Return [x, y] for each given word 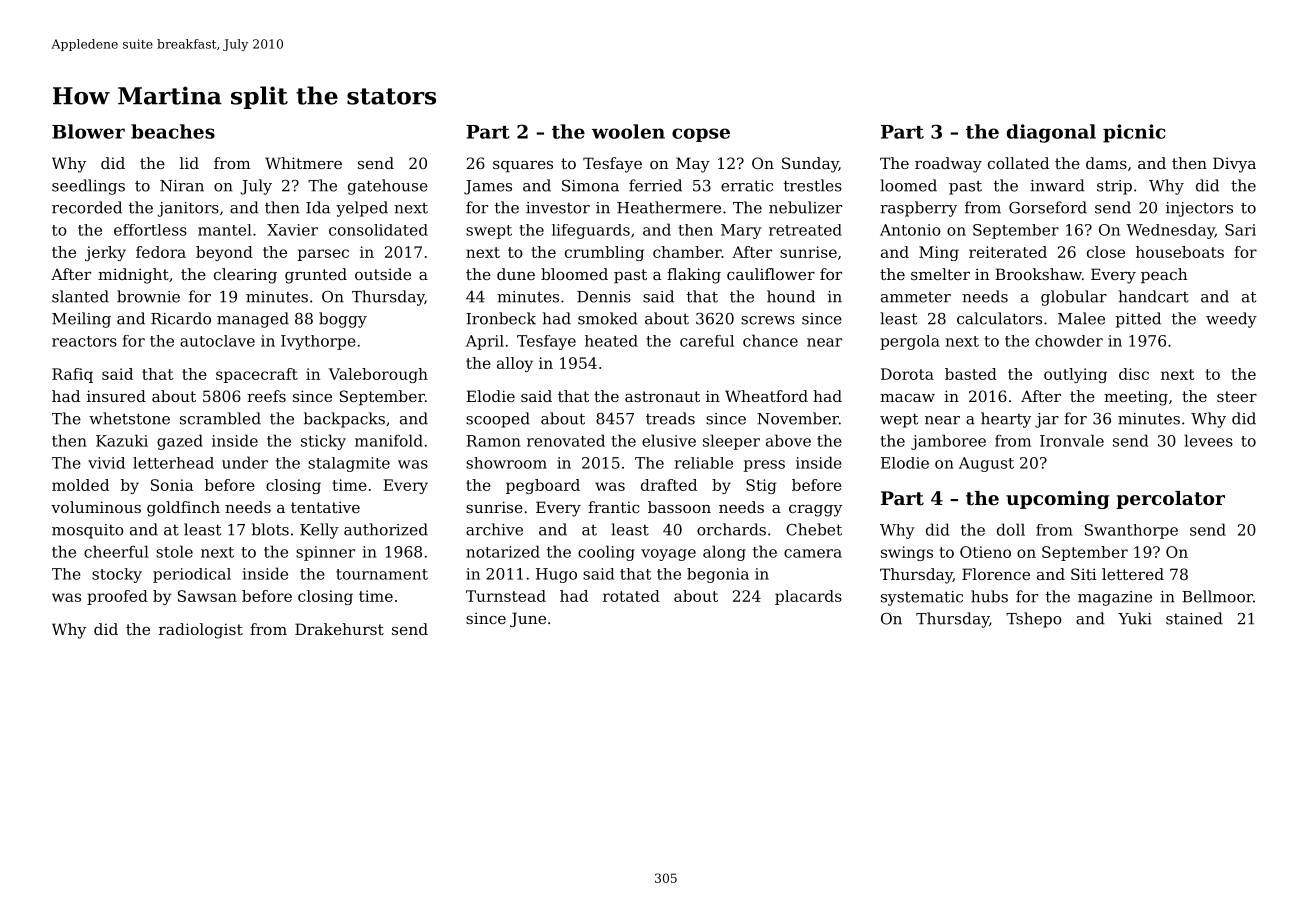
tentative [325, 507]
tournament [382, 574]
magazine [1115, 598]
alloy [515, 364]
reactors [84, 341]
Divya [1234, 165]
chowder [1069, 341]
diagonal [1051, 133]
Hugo [556, 575]
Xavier [292, 230]
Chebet [814, 529]
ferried [655, 185]
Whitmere [303, 163]
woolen [628, 131]
